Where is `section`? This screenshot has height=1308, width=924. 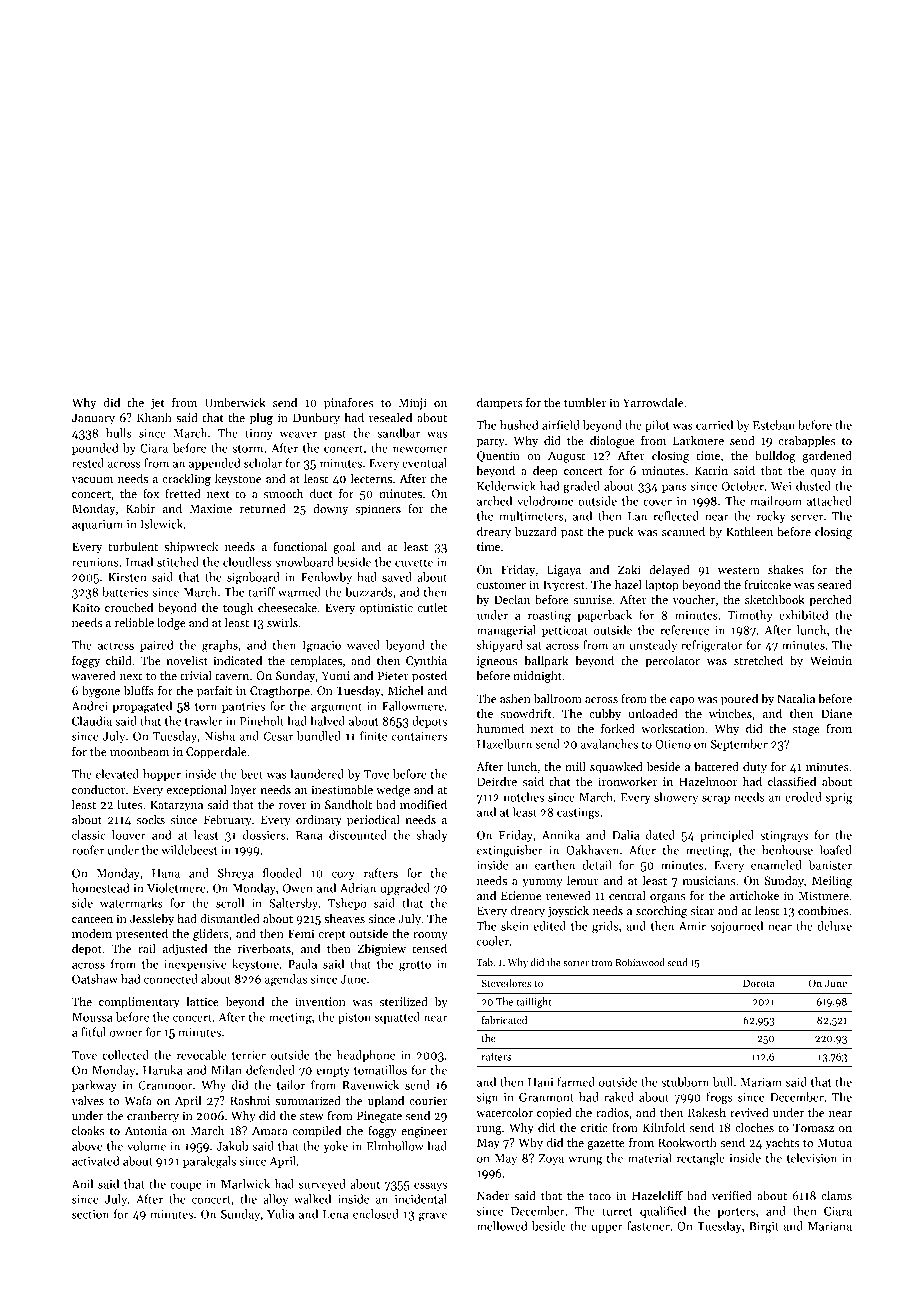
section is located at coordinates (90, 1214).
